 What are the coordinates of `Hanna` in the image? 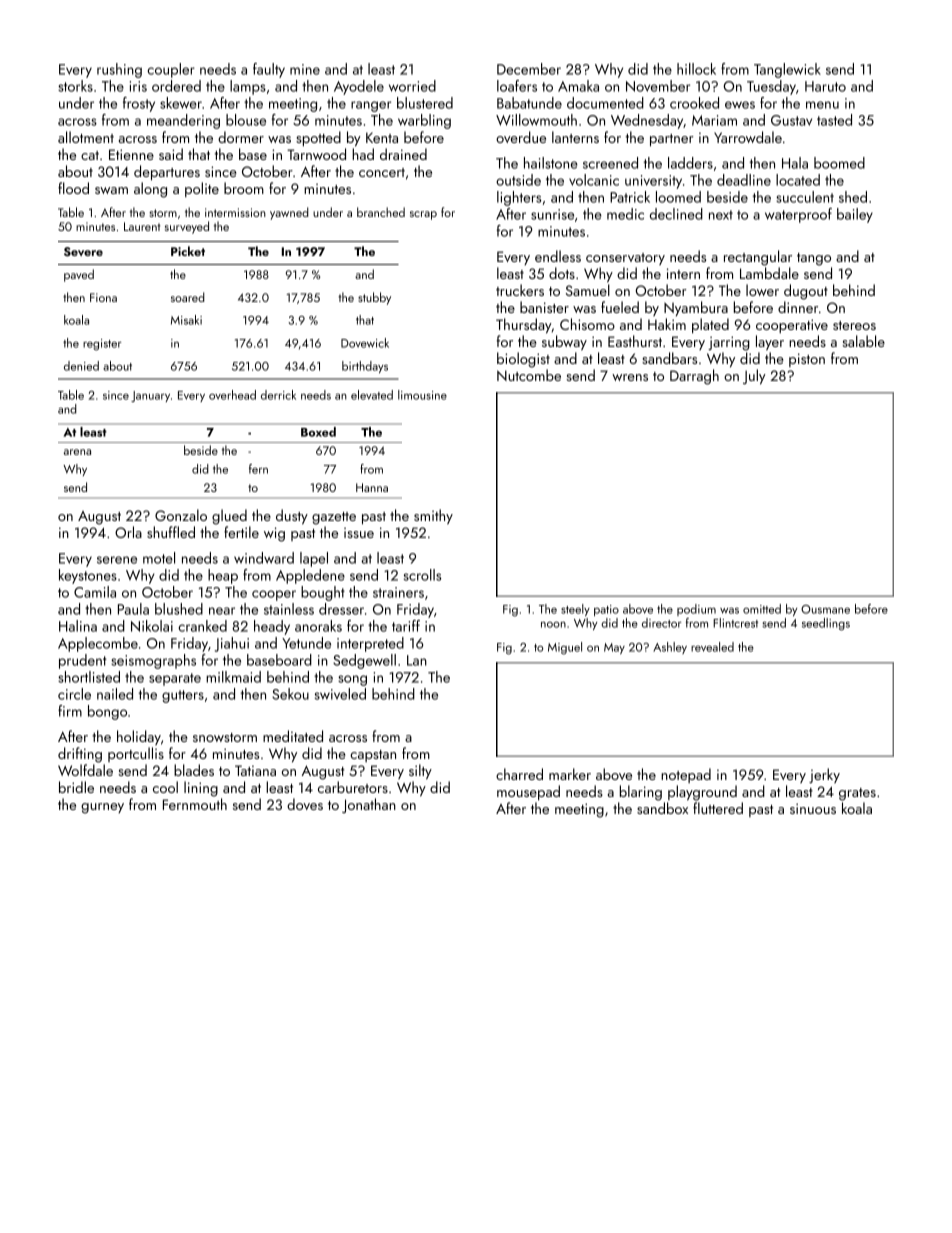 It's located at (372, 487).
